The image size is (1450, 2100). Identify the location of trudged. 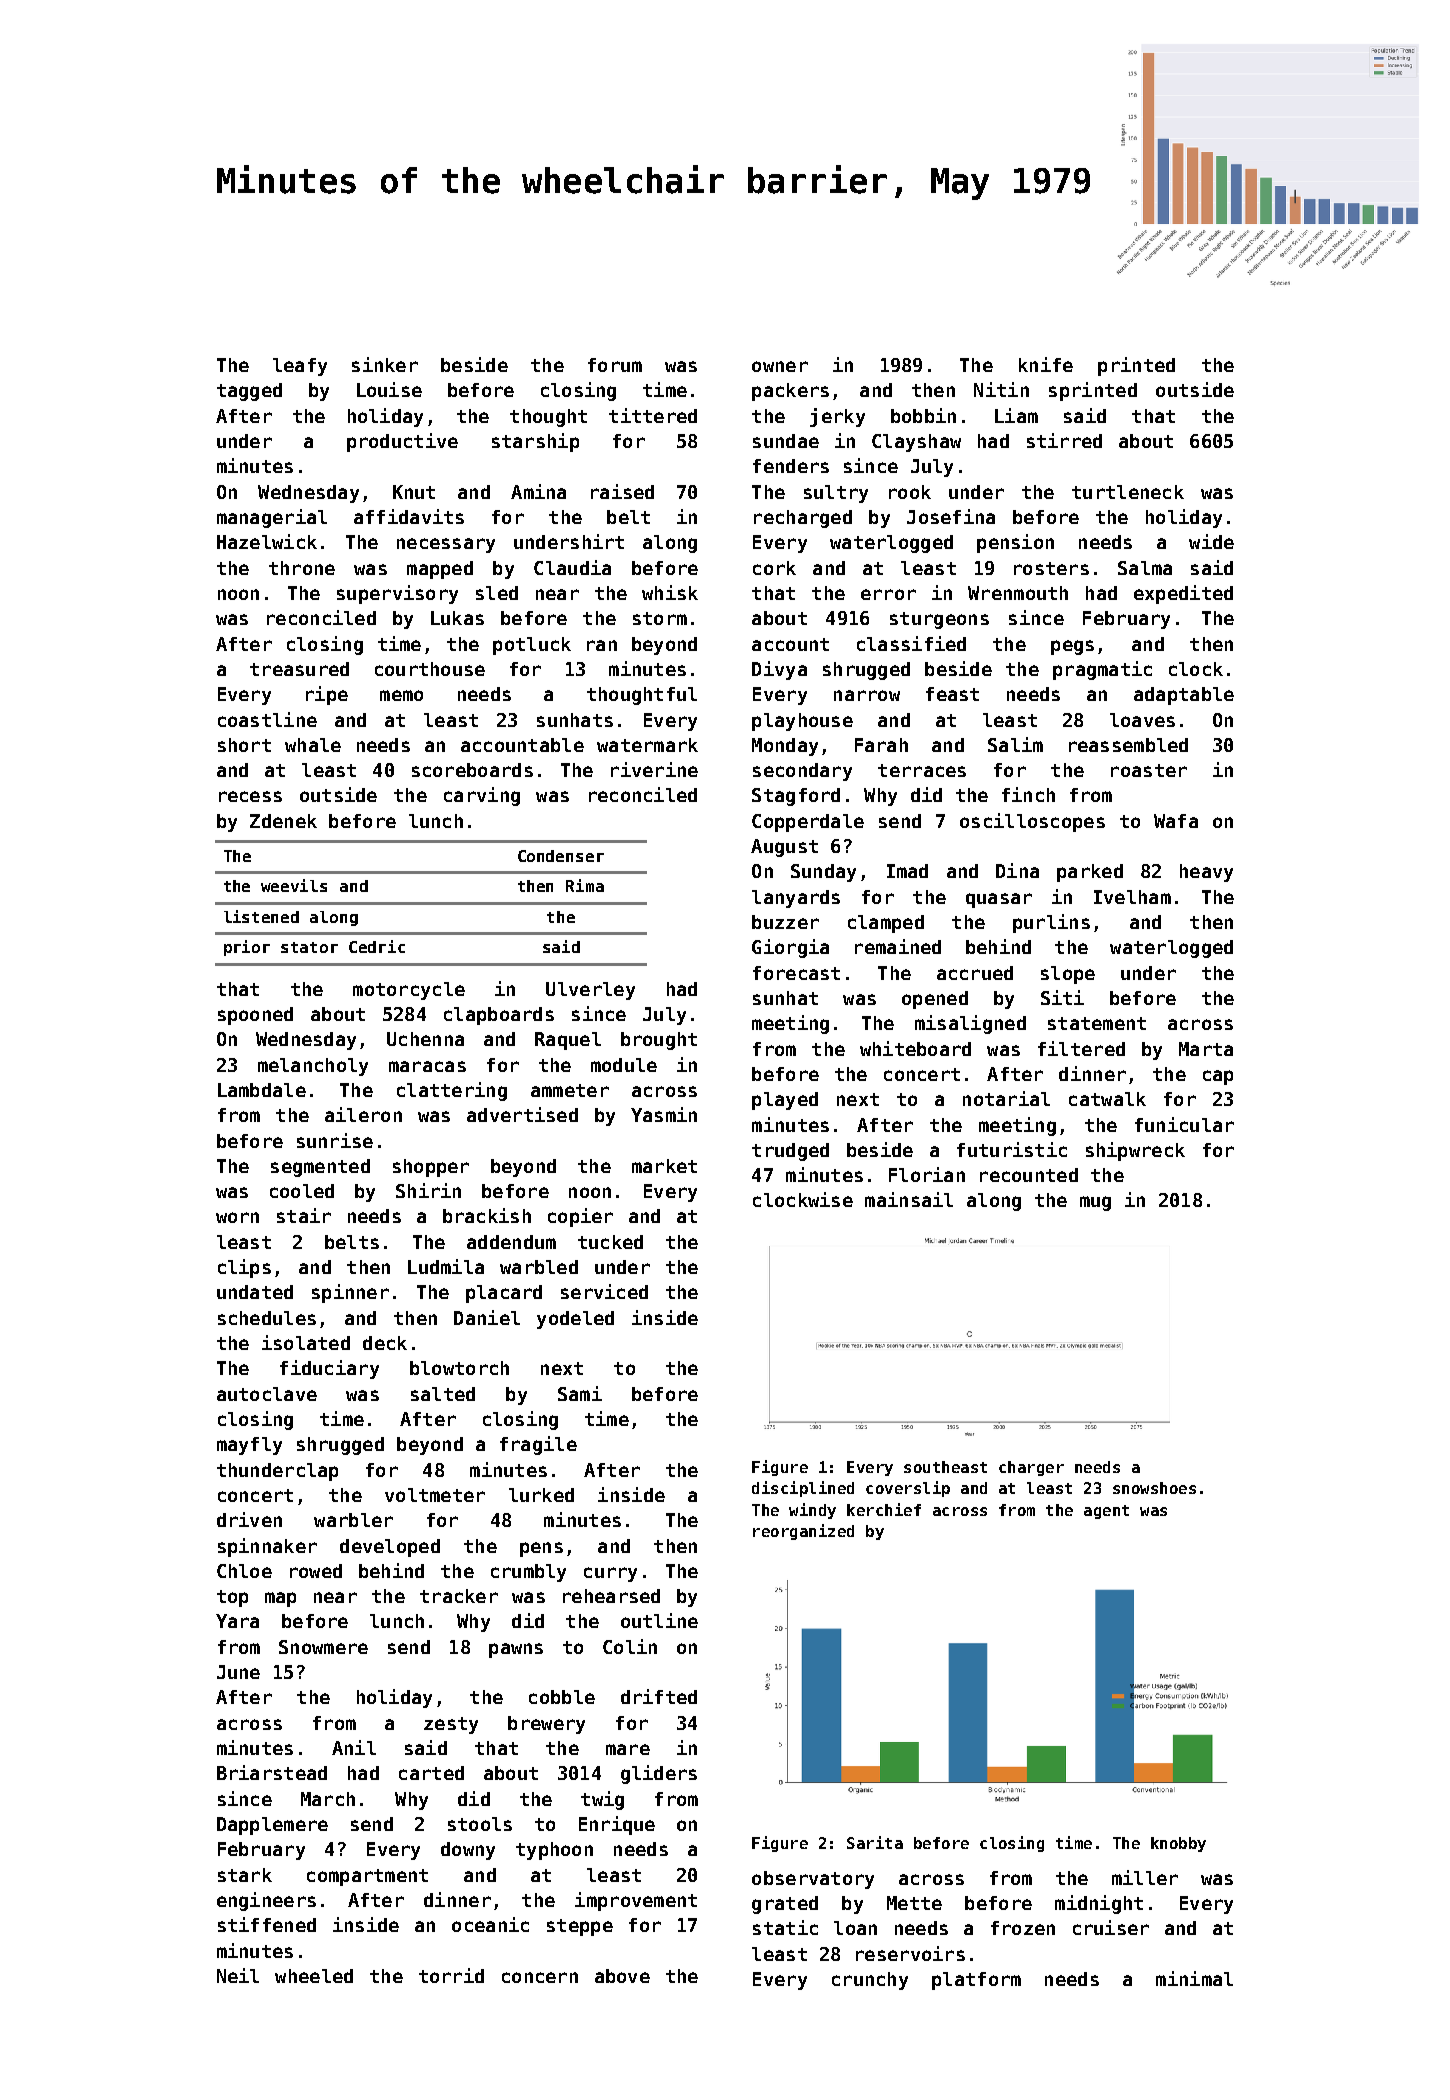
(790, 1152).
